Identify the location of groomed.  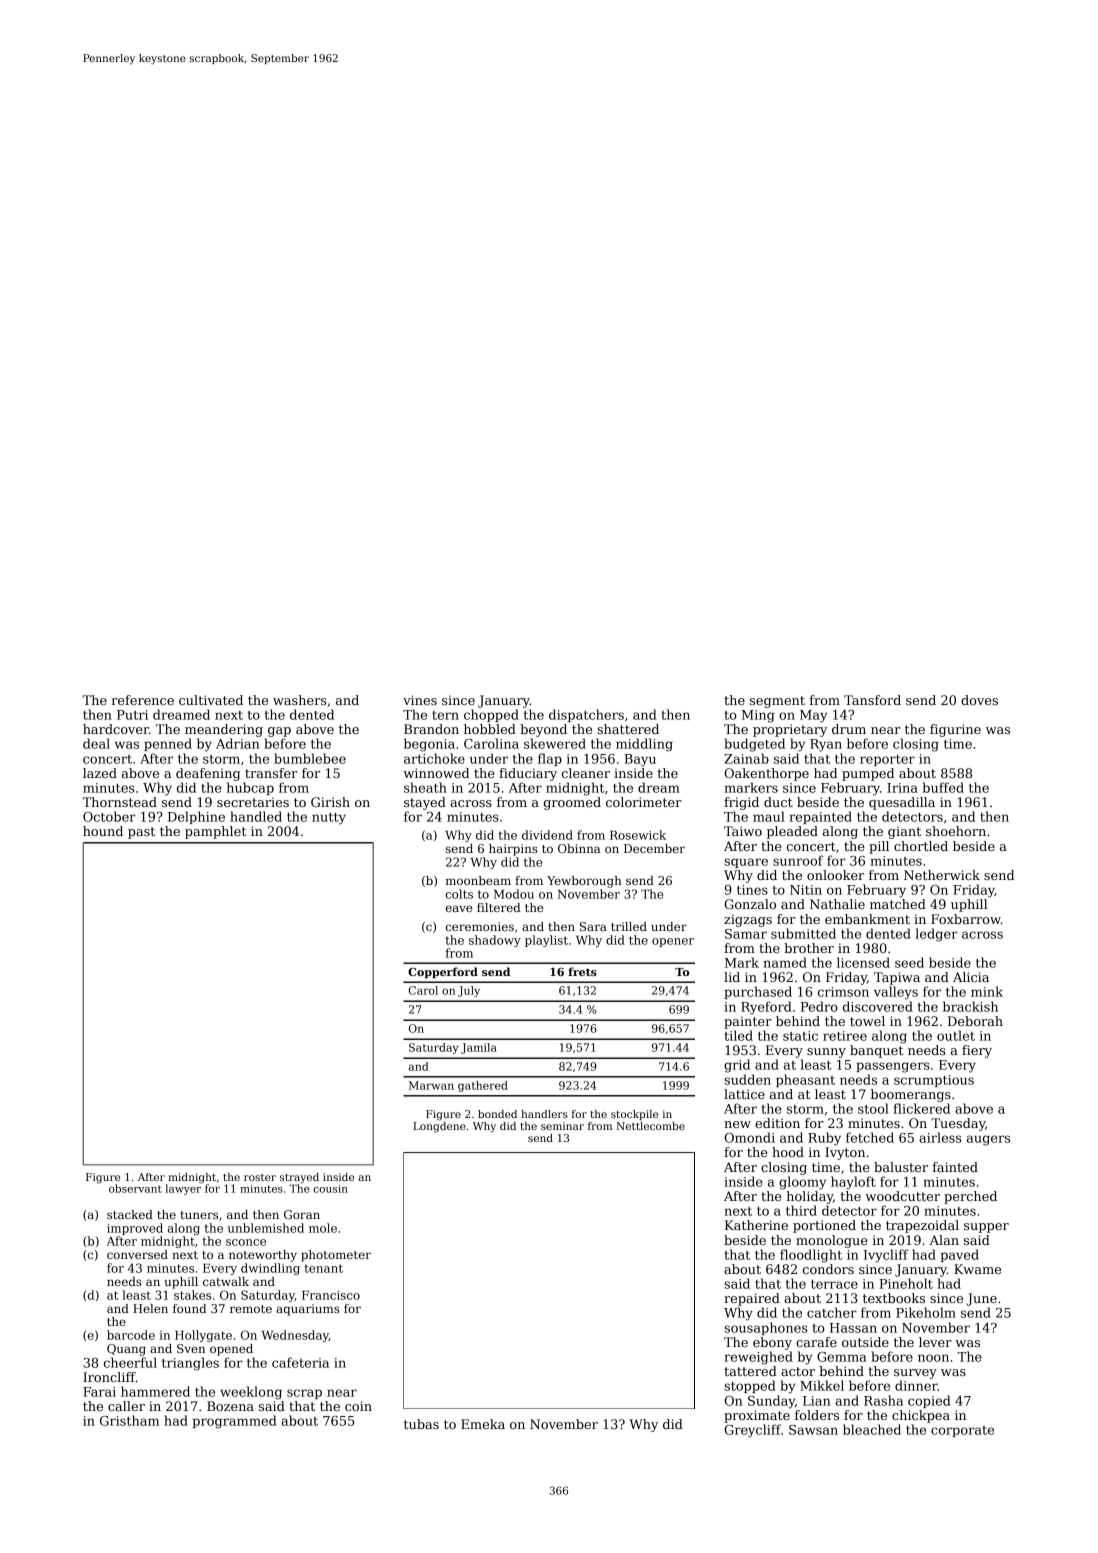
(572, 803).
